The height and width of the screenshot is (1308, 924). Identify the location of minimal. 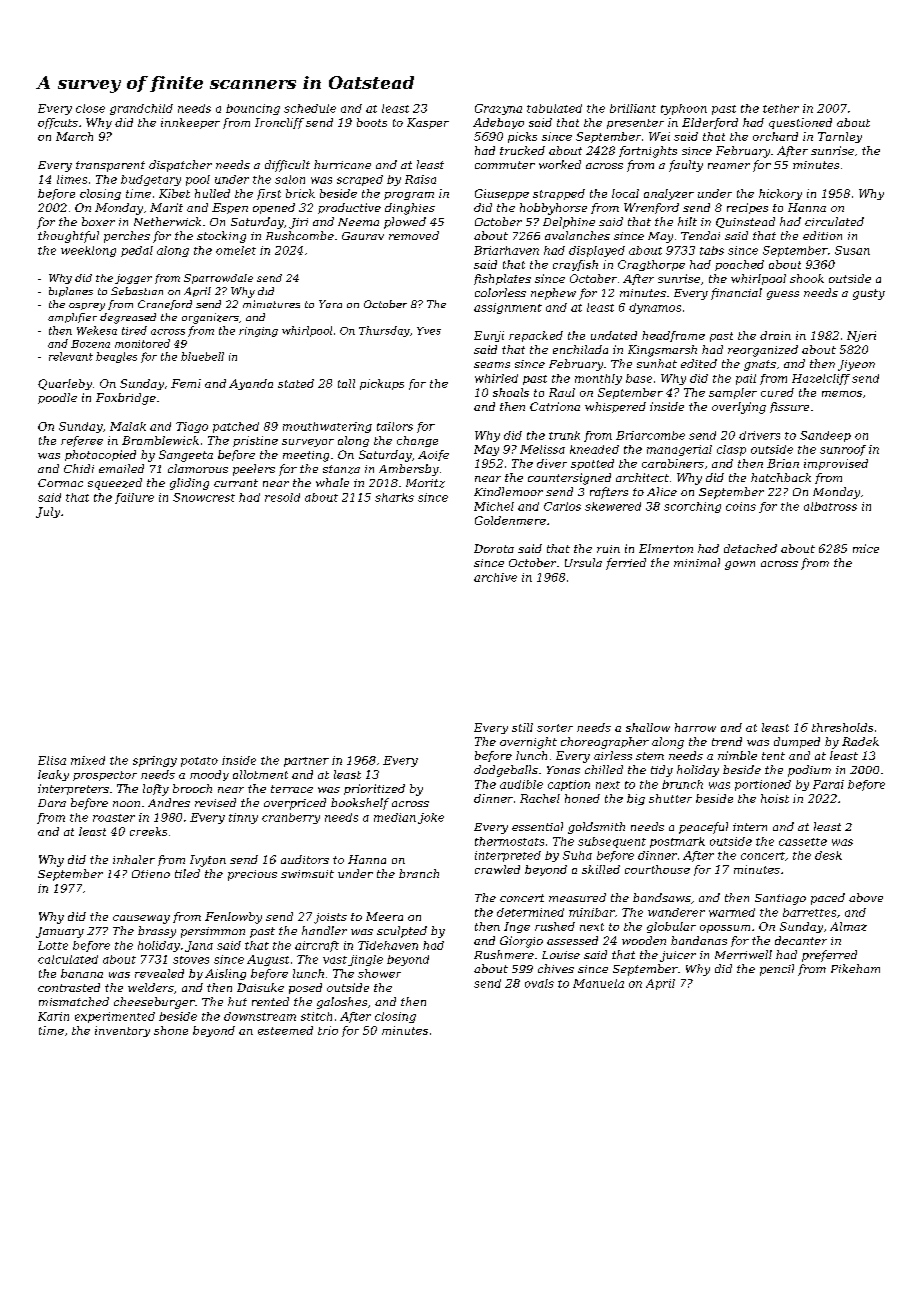
(697, 562).
